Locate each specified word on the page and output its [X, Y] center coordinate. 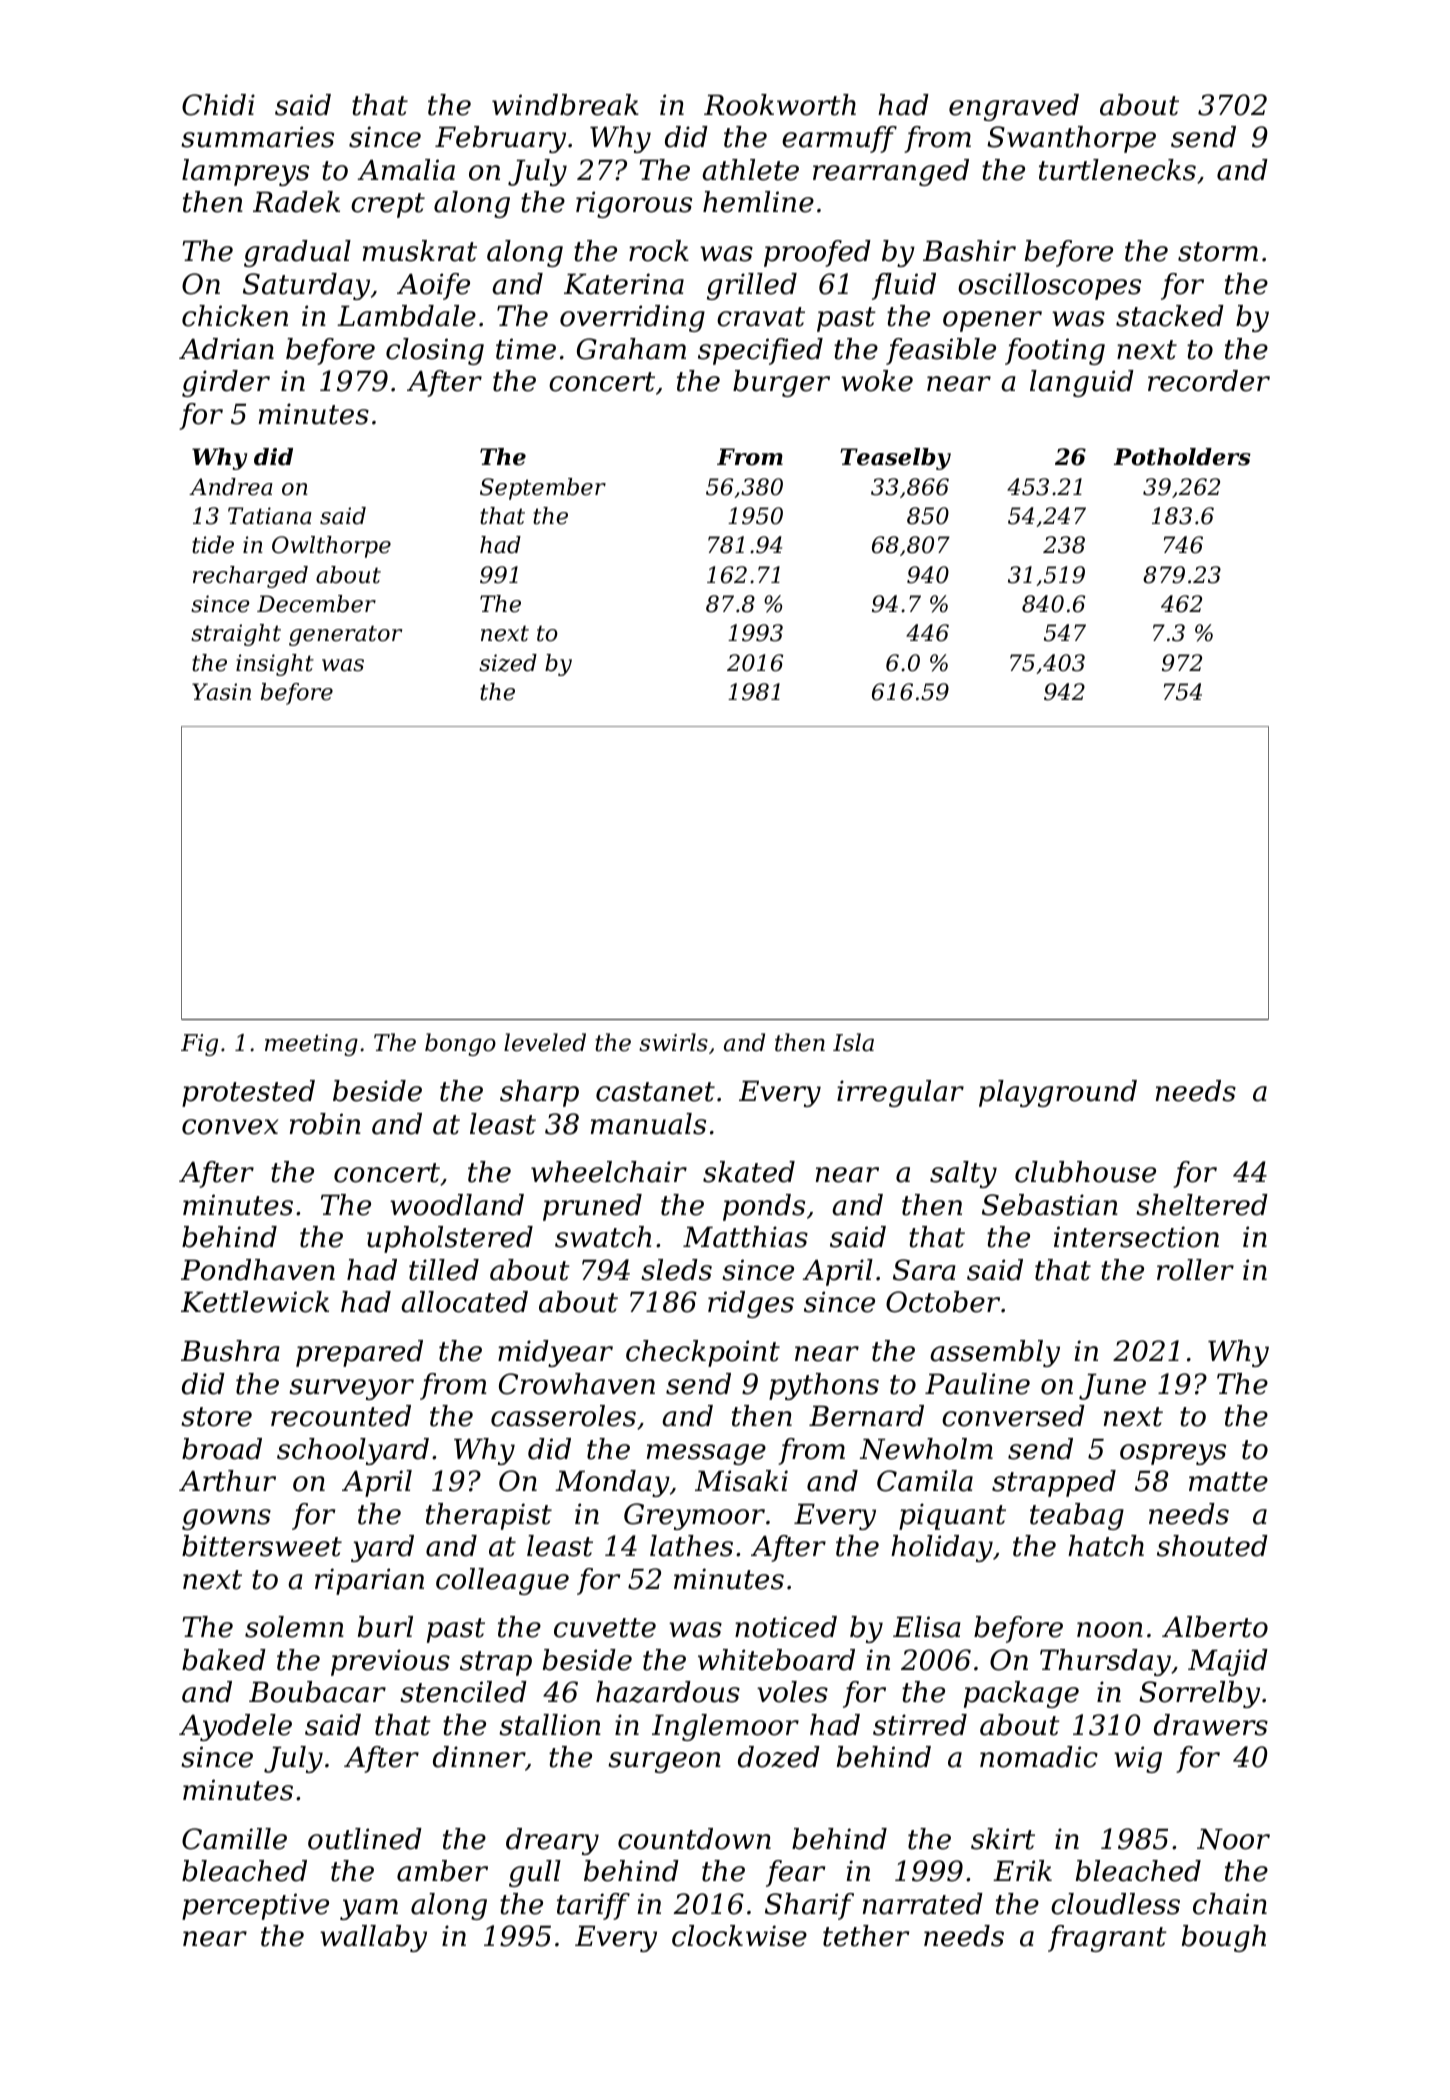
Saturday [306, 286]
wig [1138, 1759]
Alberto [1215, 1627]
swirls [673, 1042]
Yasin [221, 692]
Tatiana [270, 516]
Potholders [1182, 457]
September [543, 489]
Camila [925, 1481]
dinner [479, 1757]
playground [1058, 1093]
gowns [226, 1519]
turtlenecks [1117, 170]
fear [795, 1873]
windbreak [565, 105]
